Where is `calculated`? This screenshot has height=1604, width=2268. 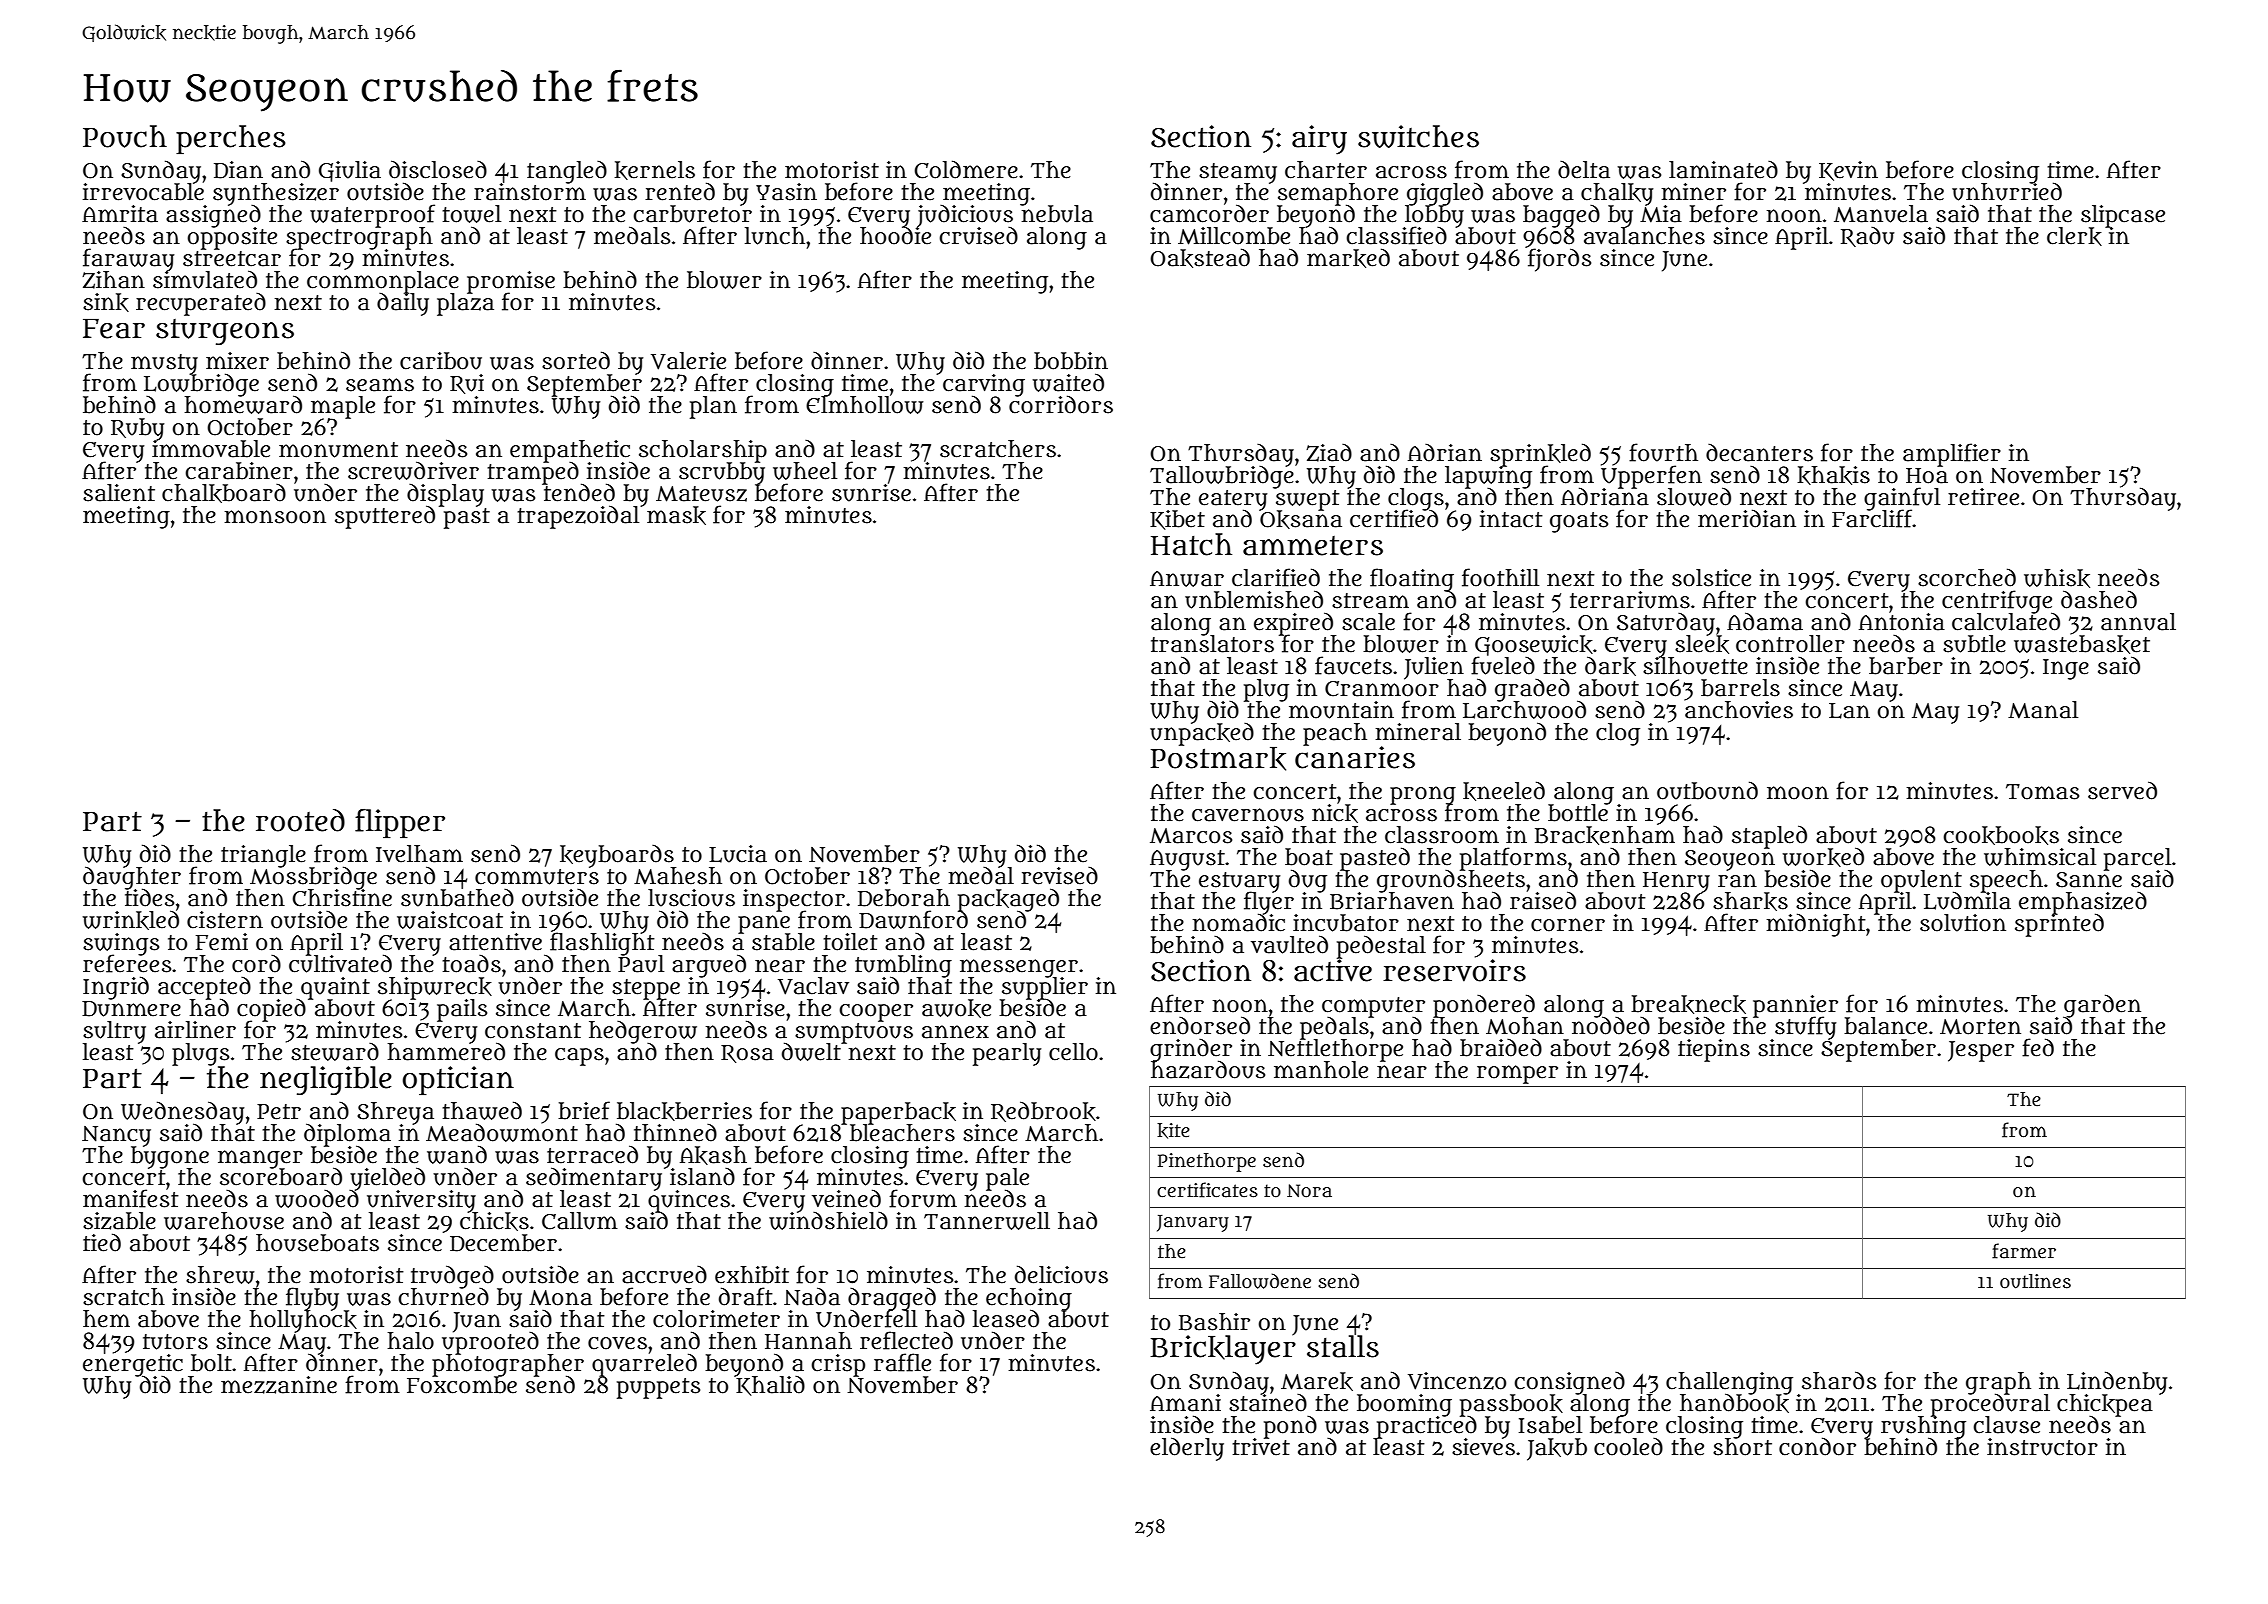
calculated is located at coordinates (2006, 622).
